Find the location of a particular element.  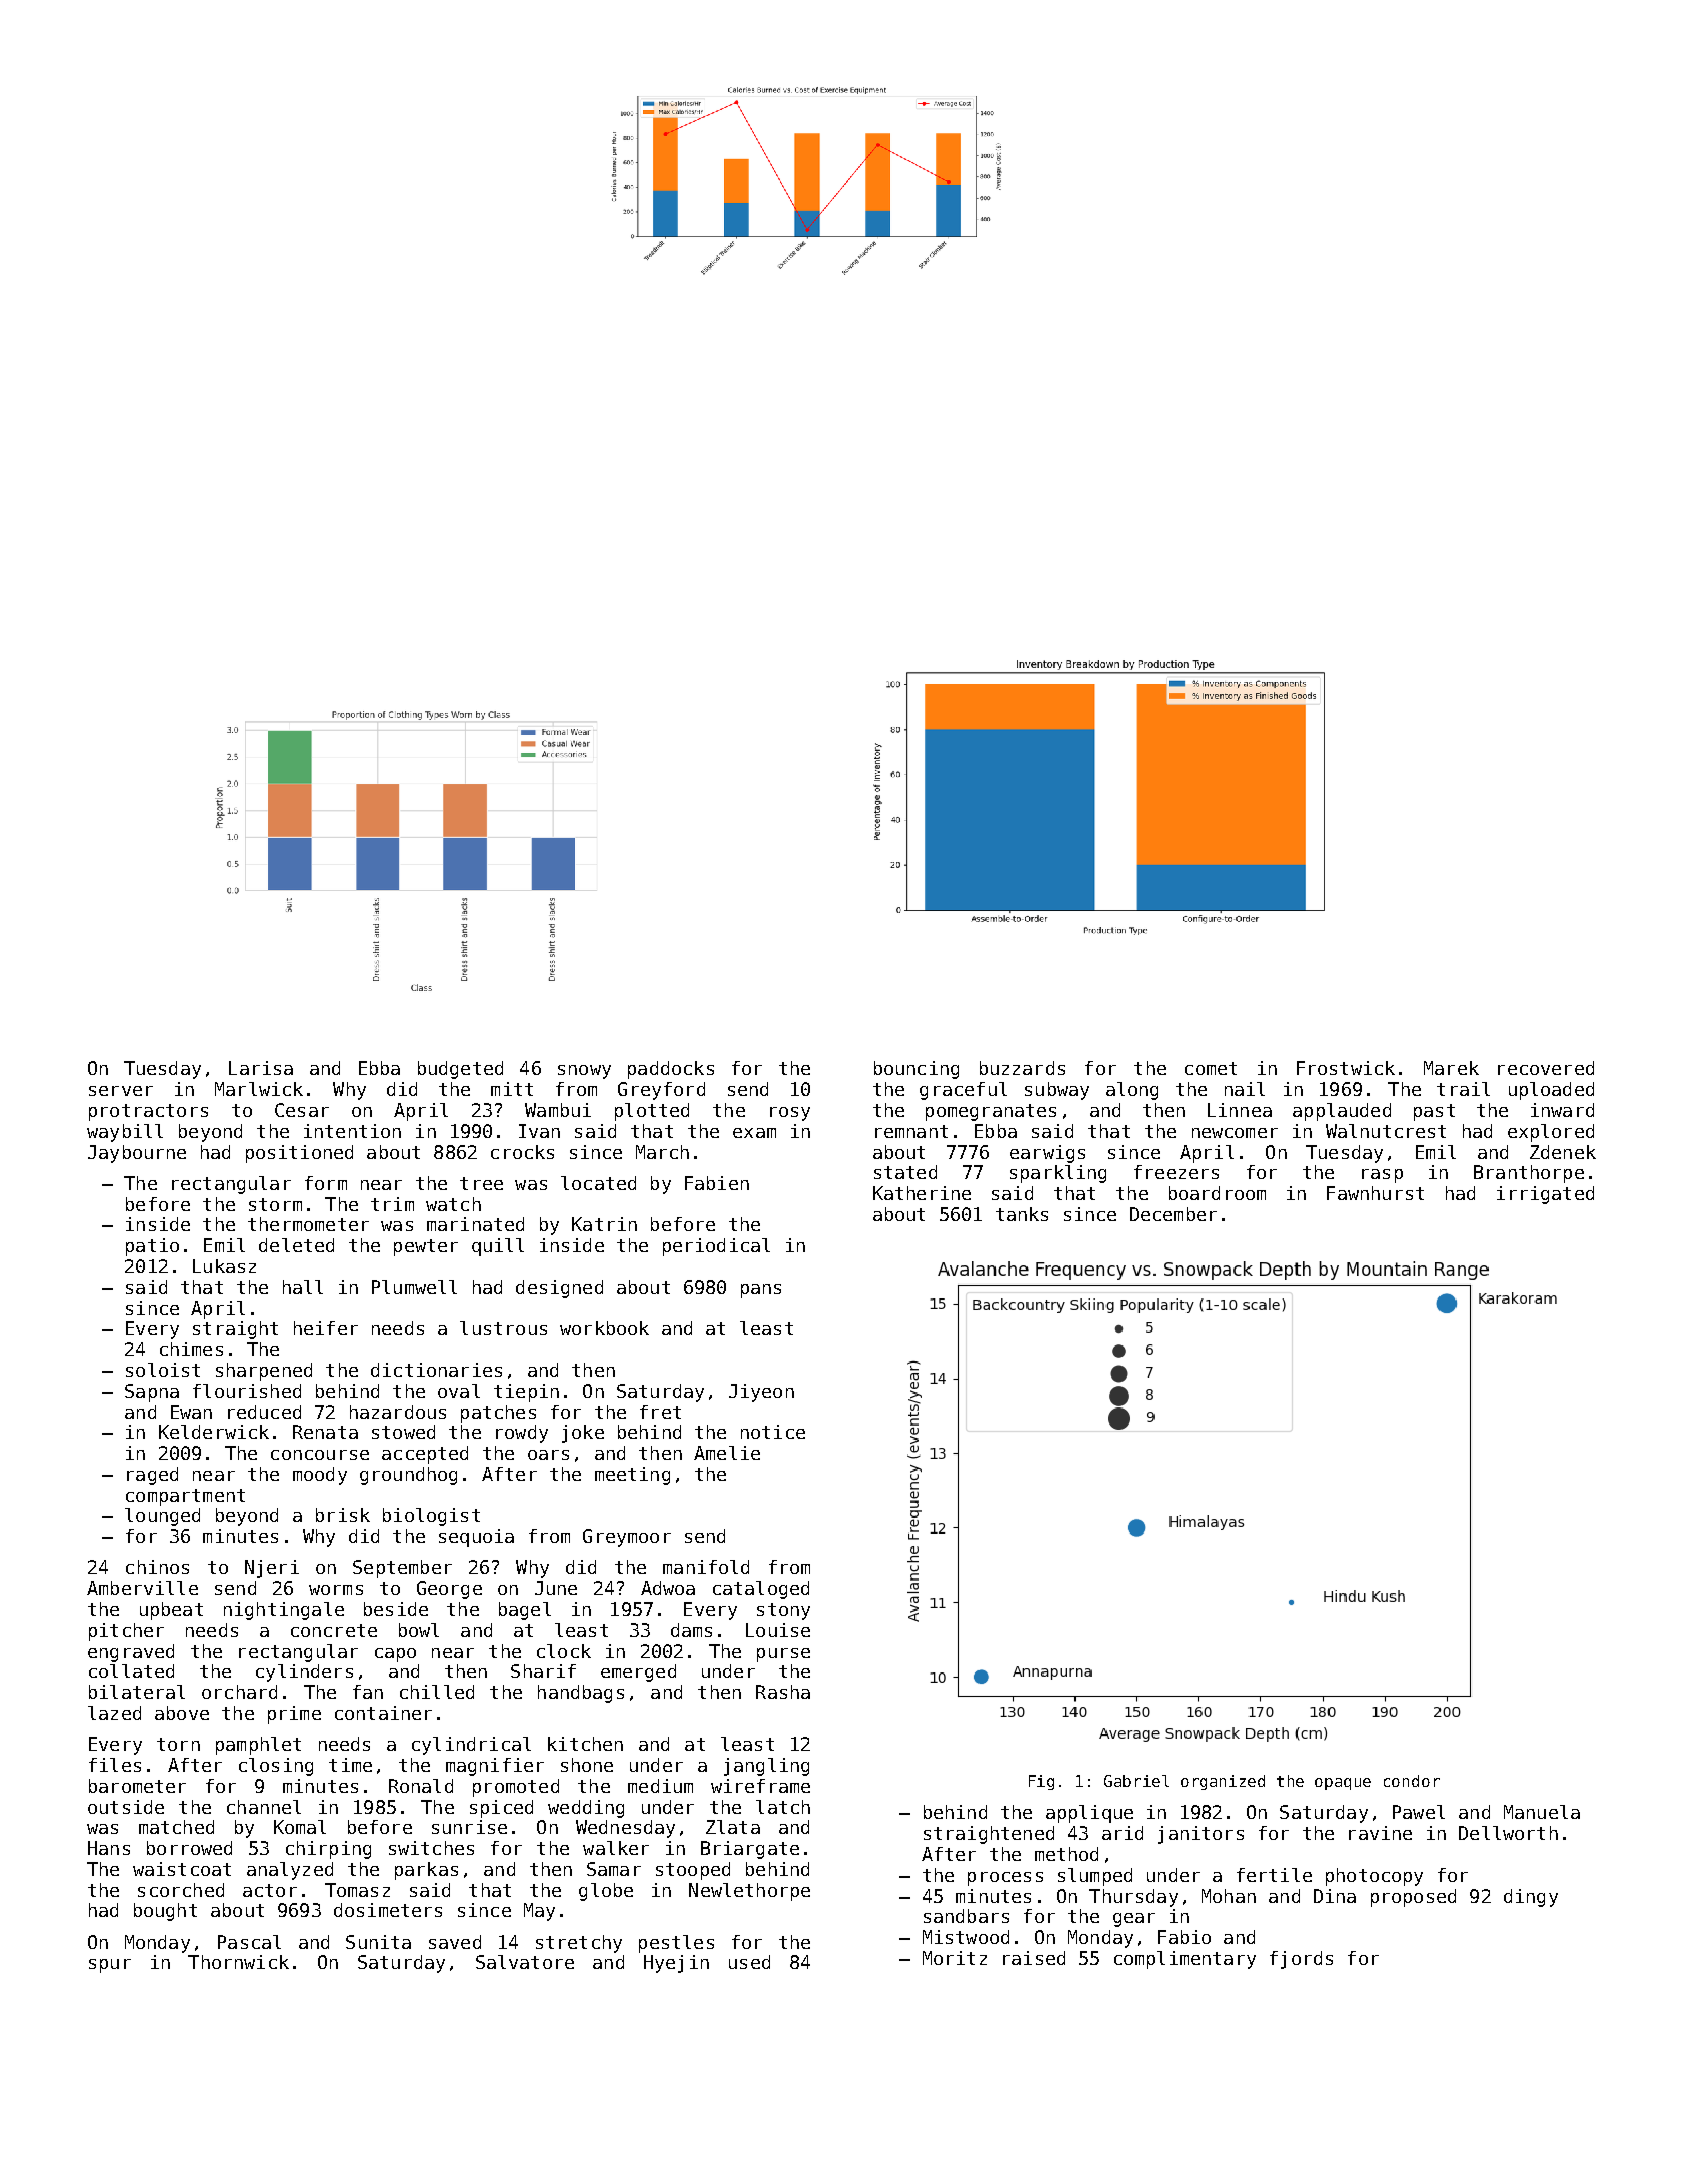

budgeted is located at coordinates (460, 1070).
